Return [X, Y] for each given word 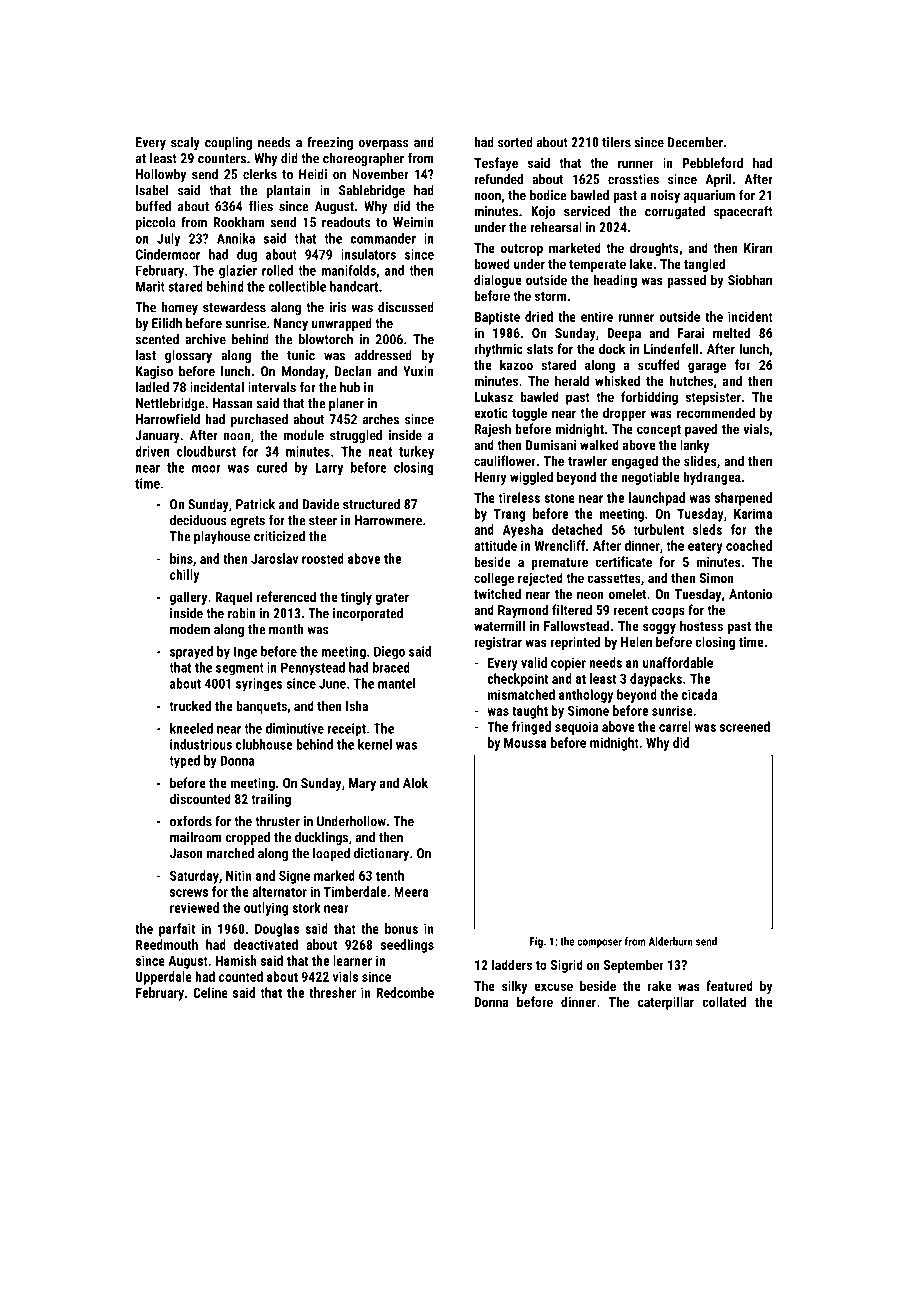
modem [190, 629]
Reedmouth [167, 944]
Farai [691, 333]
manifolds [348, 270]
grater [392, 599]
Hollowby [161, 175]
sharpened [743, 499]
